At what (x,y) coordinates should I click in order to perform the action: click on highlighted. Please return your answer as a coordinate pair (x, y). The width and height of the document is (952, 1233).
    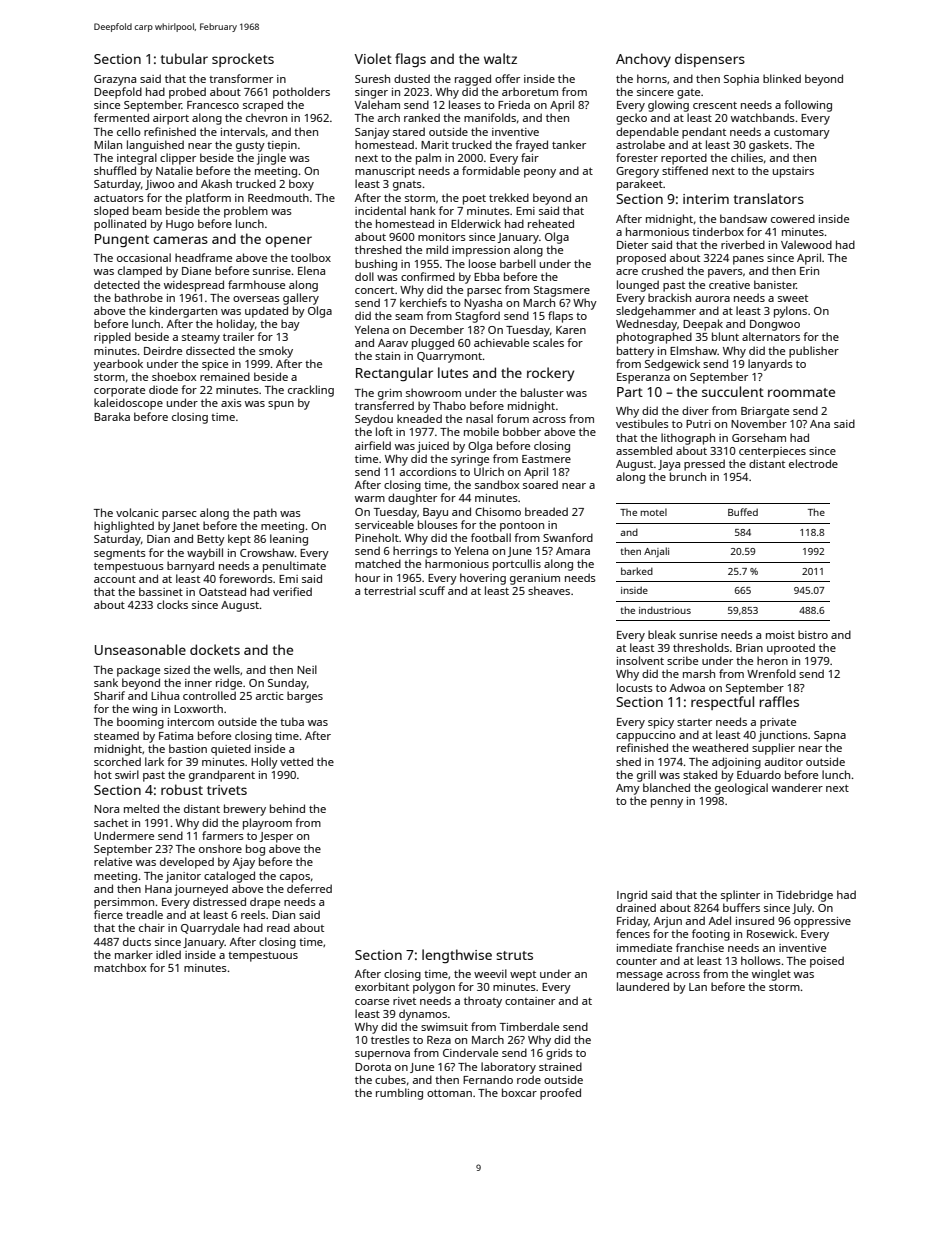
    Looking at the image, I should click on (124, 527).
